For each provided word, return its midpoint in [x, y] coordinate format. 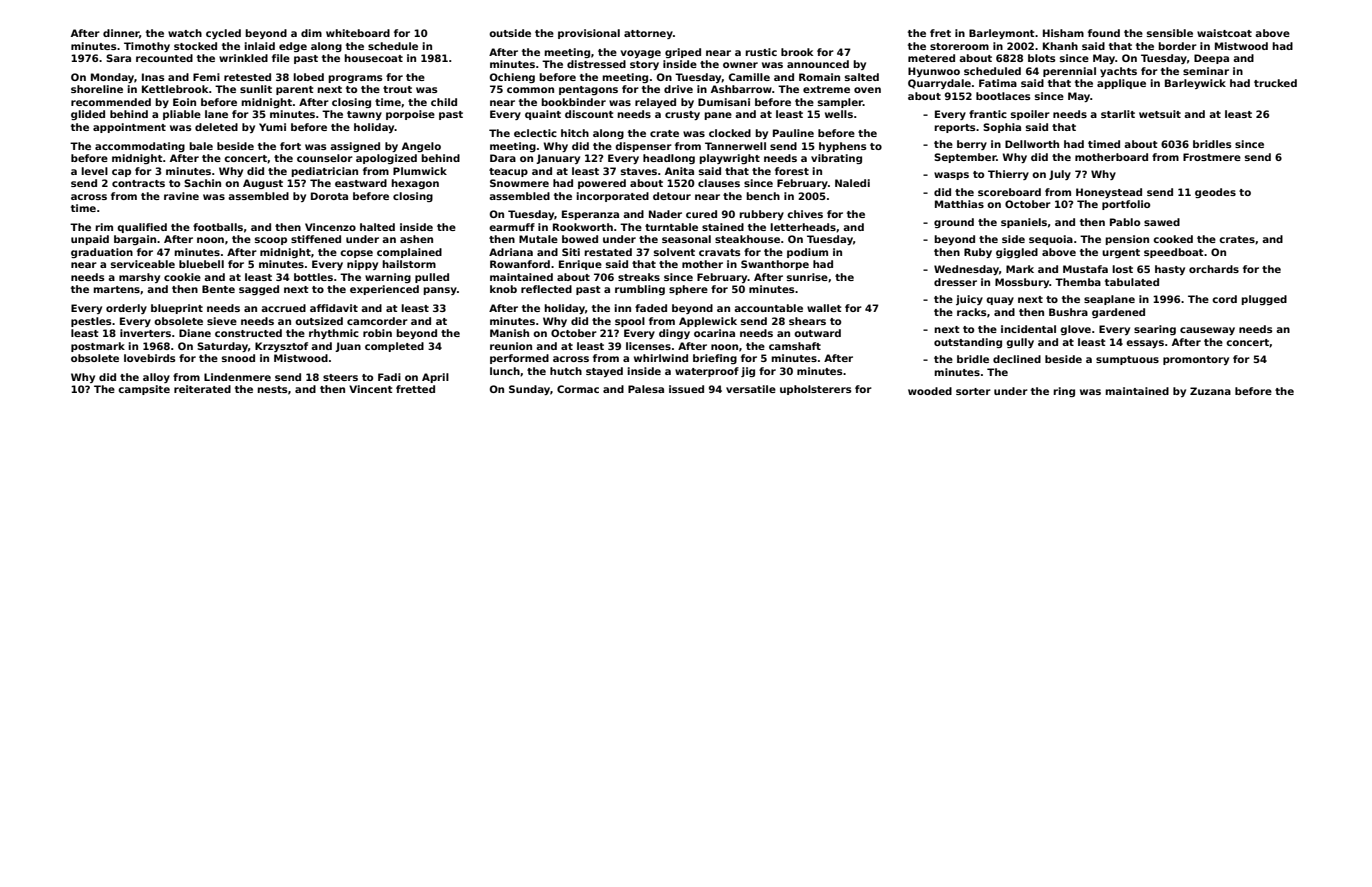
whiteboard [358, 33]
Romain [819, 77]
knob [503, 289]
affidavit [334, 308]
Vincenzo [330, 227]
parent [295, 90]
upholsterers [816, 390]
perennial [1069, 72]
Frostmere [1212, 157]
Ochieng [512, 78]
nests [272, 389]
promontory [1196, 360]
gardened [1118, 313]
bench [763, 196]
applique [1121, 84]
